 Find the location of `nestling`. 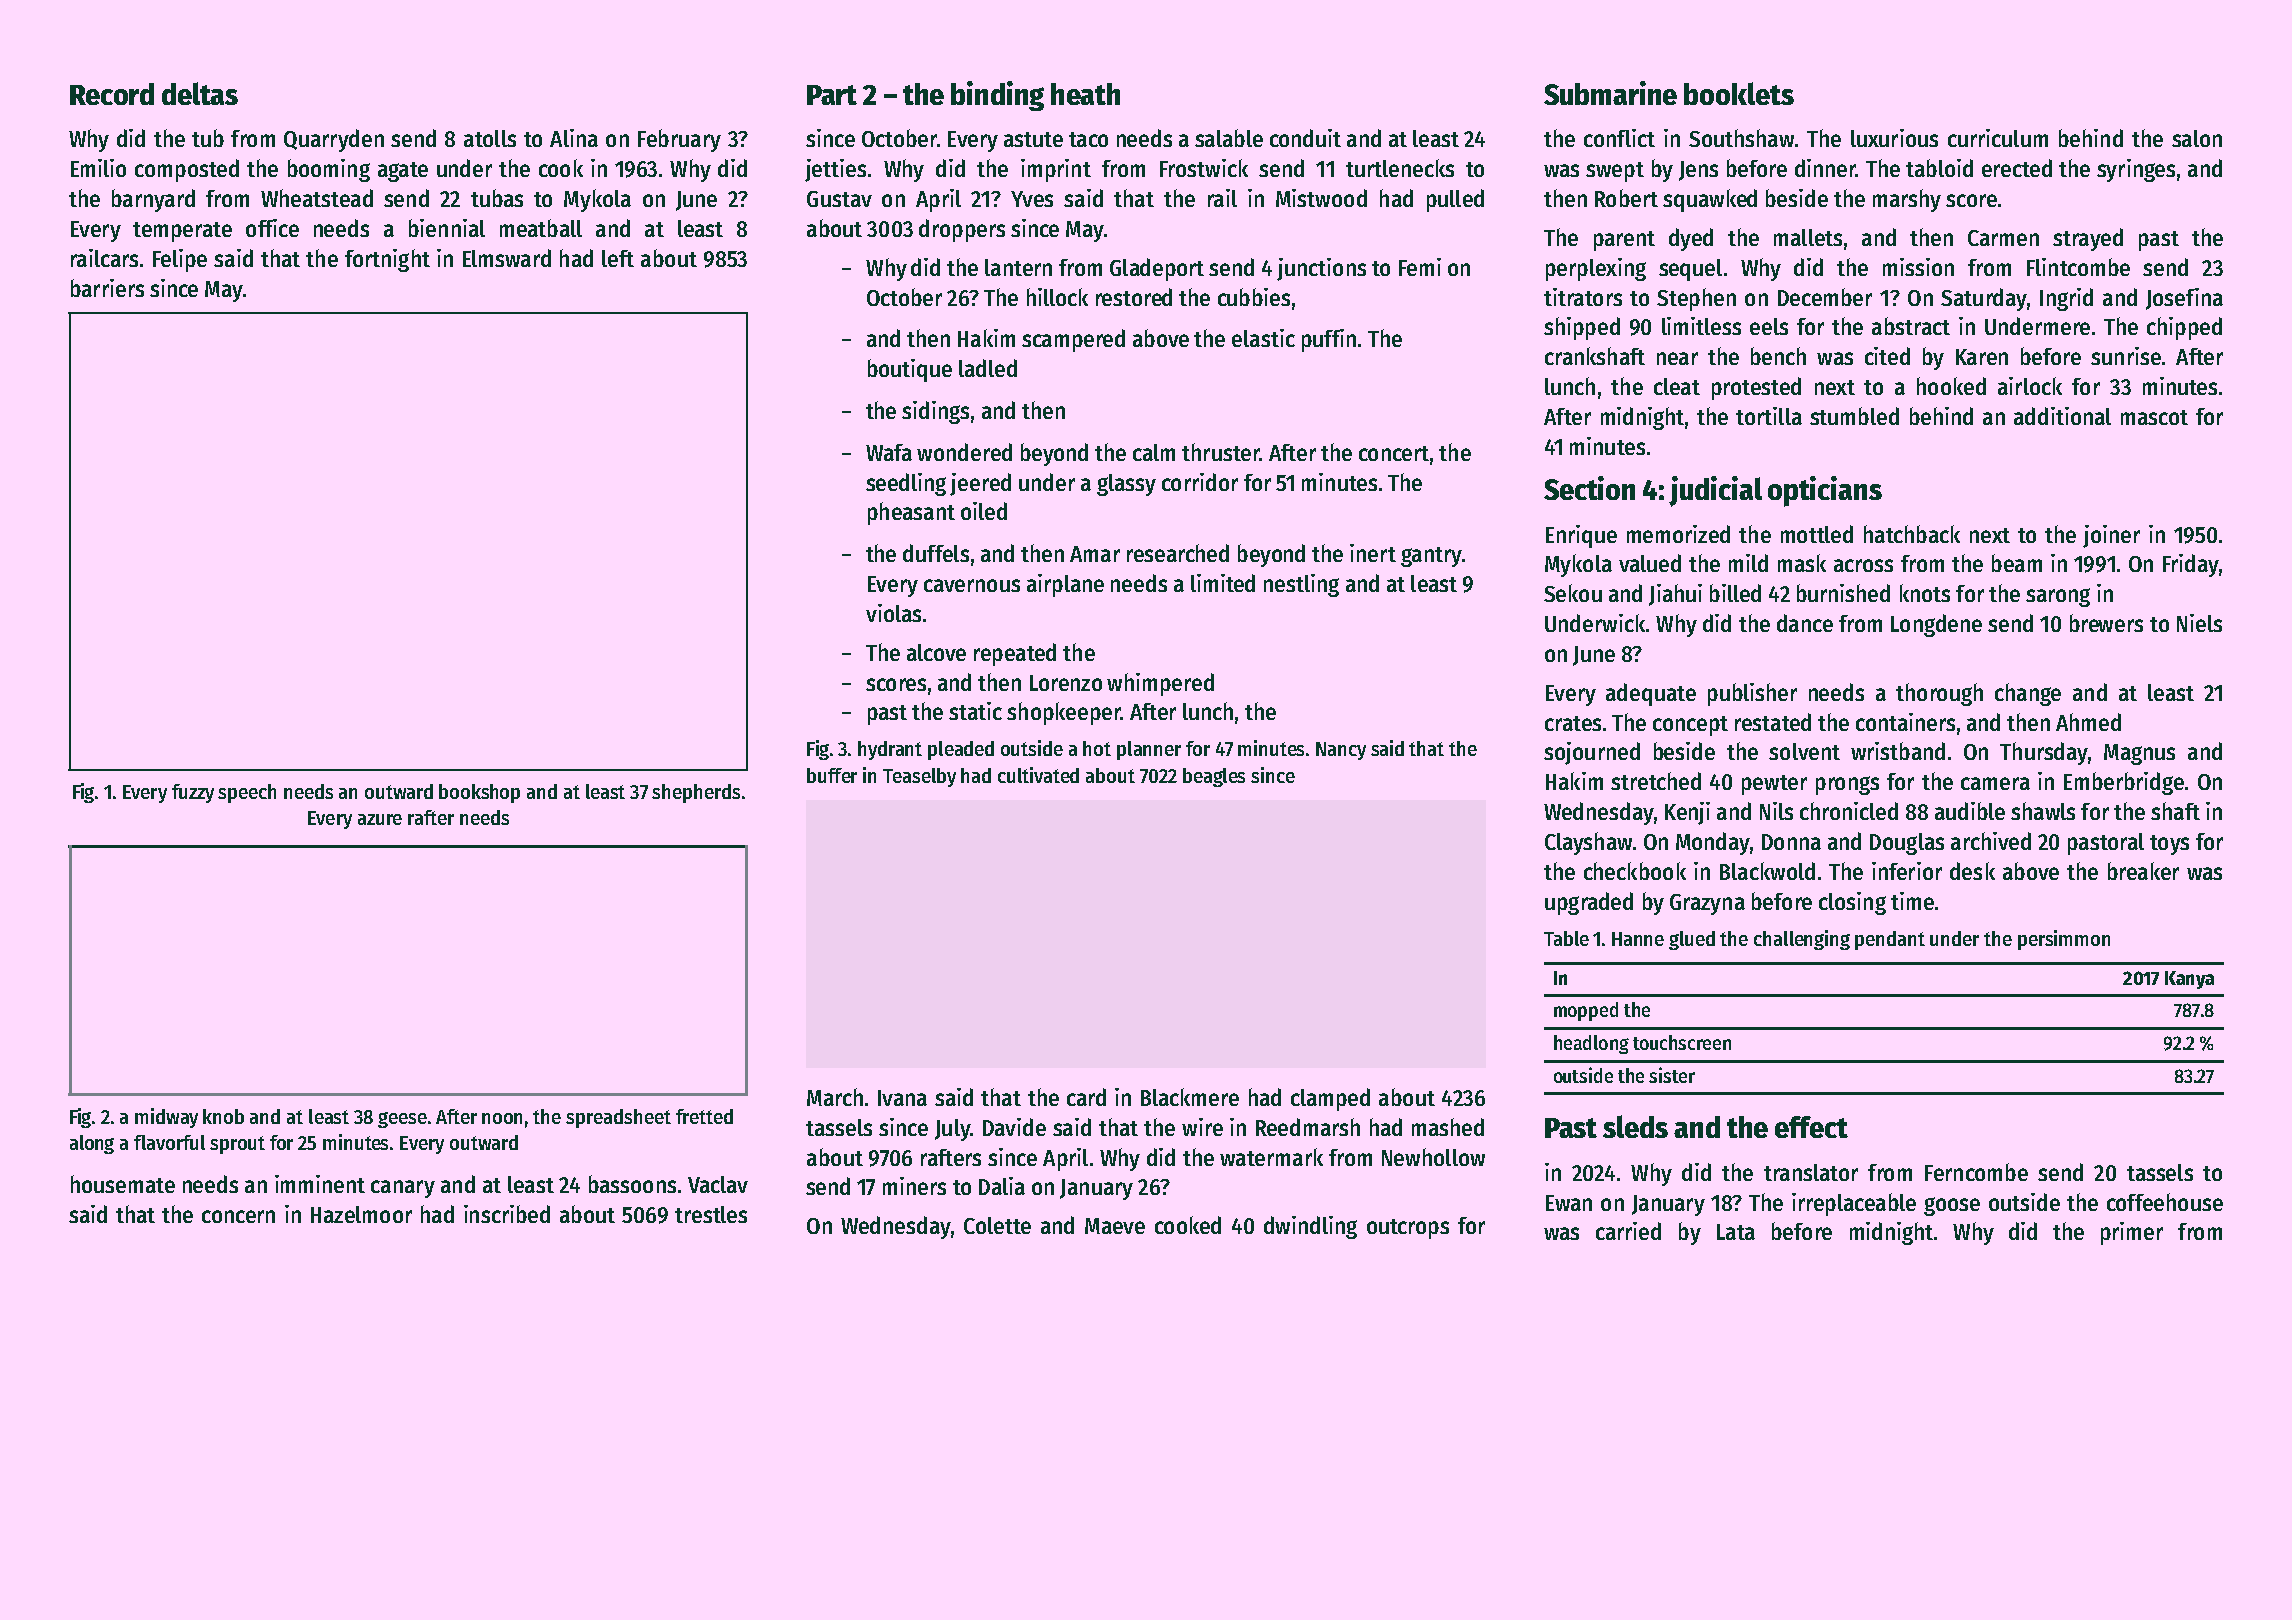

nestling is located at coordinates (1301, 585).
